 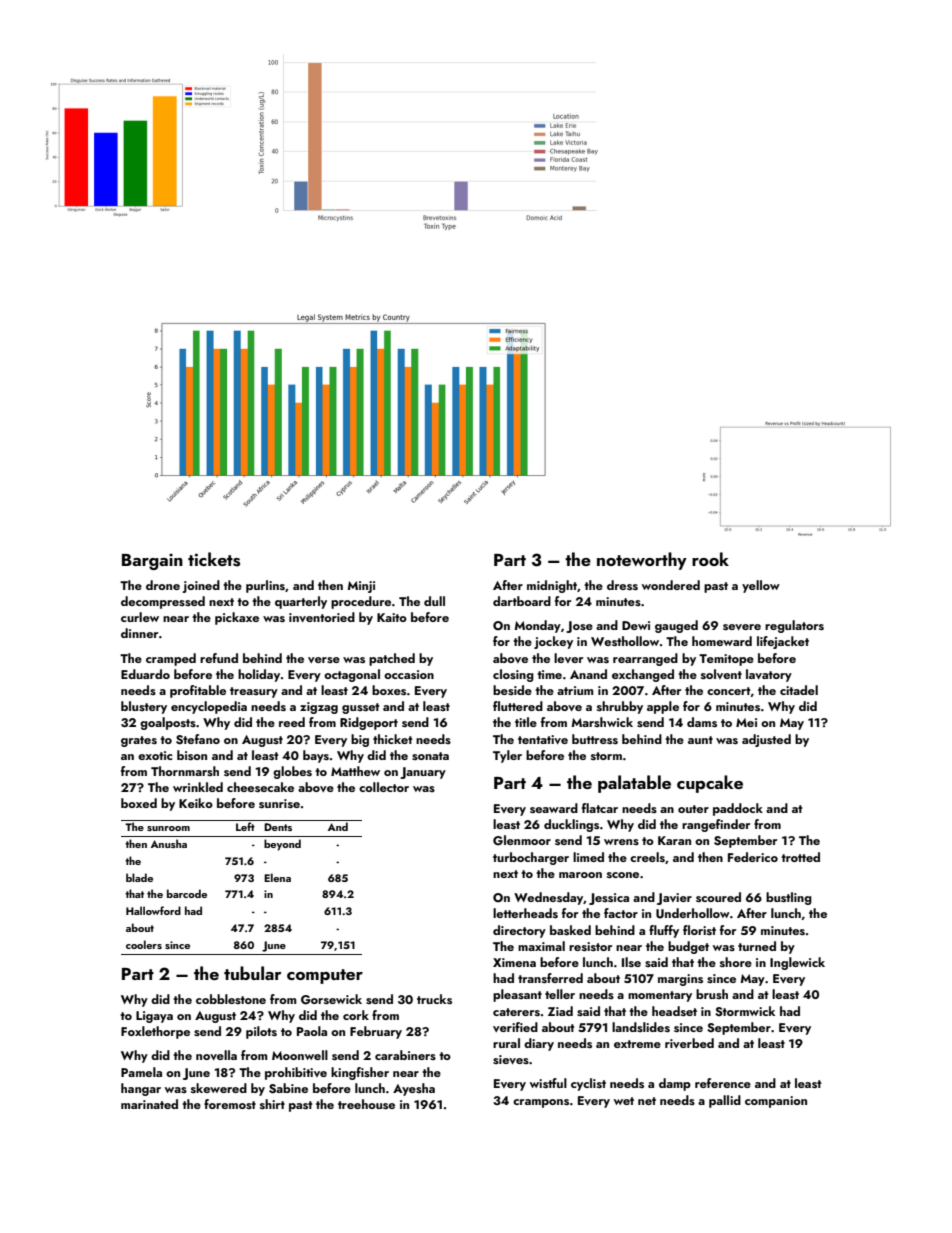 I want to click on rook, so click(x=710, y=559).
